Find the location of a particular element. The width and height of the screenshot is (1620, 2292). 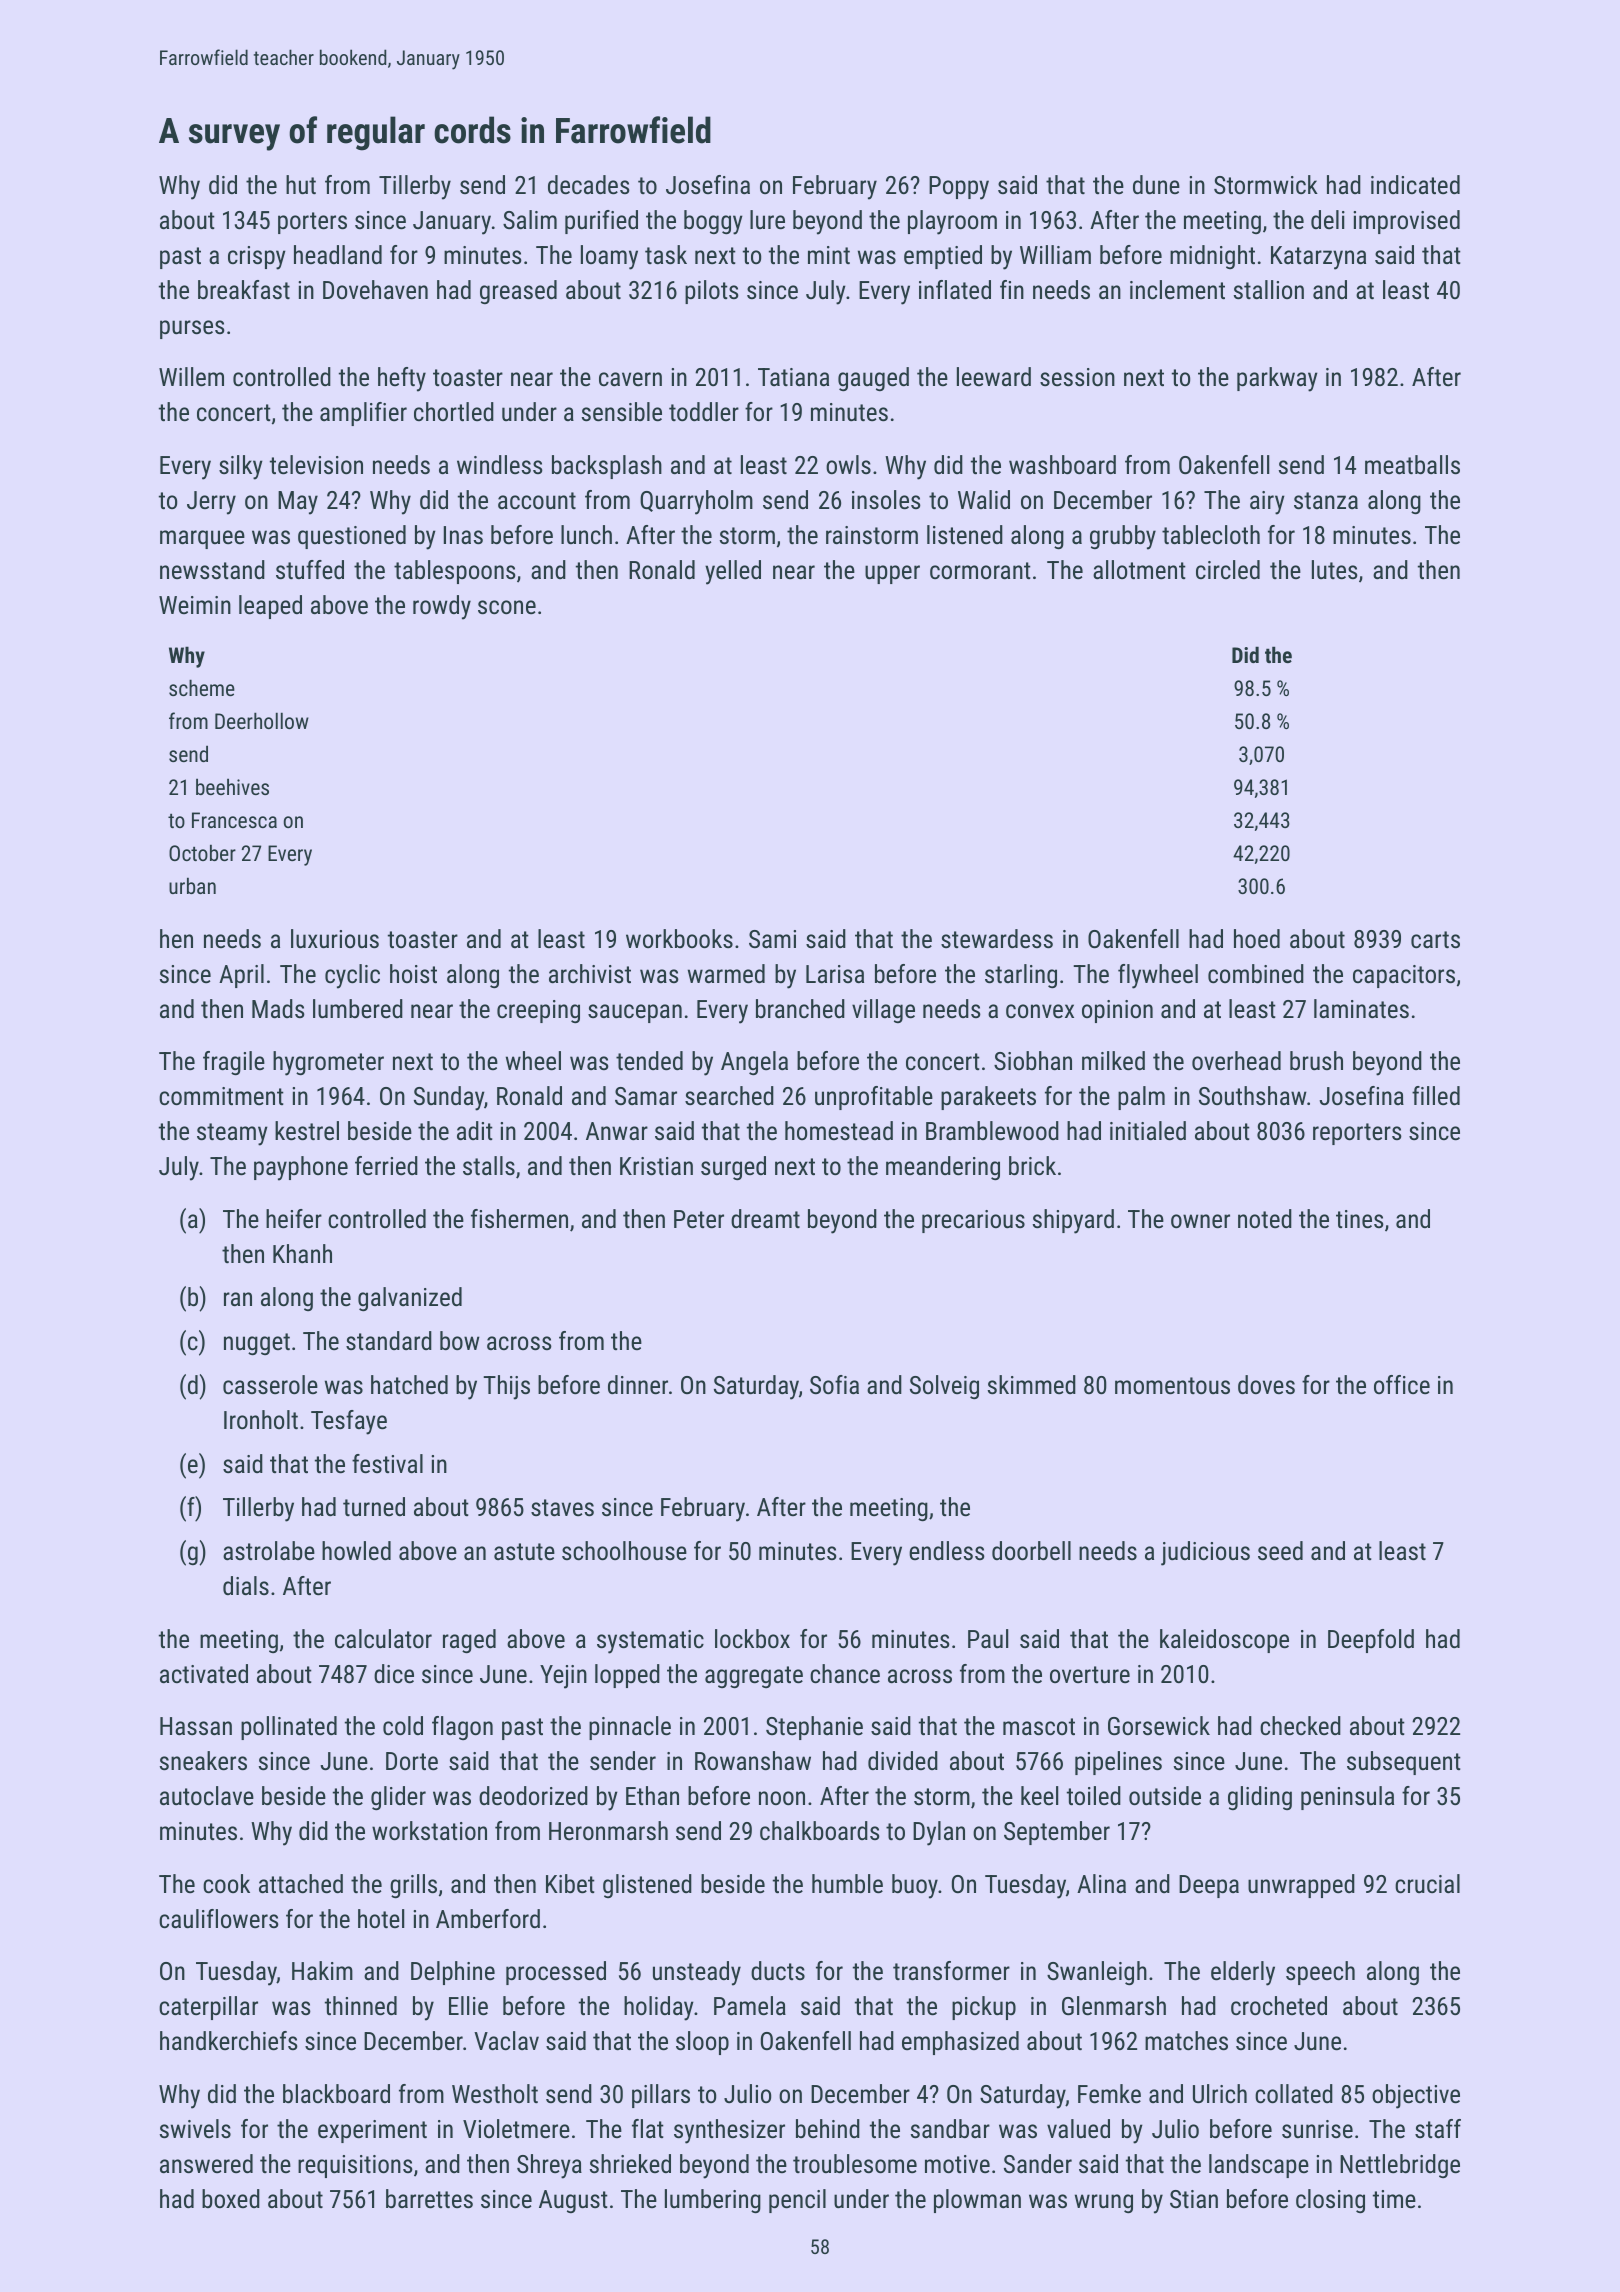

decades is located at coordinates (589, 184).
